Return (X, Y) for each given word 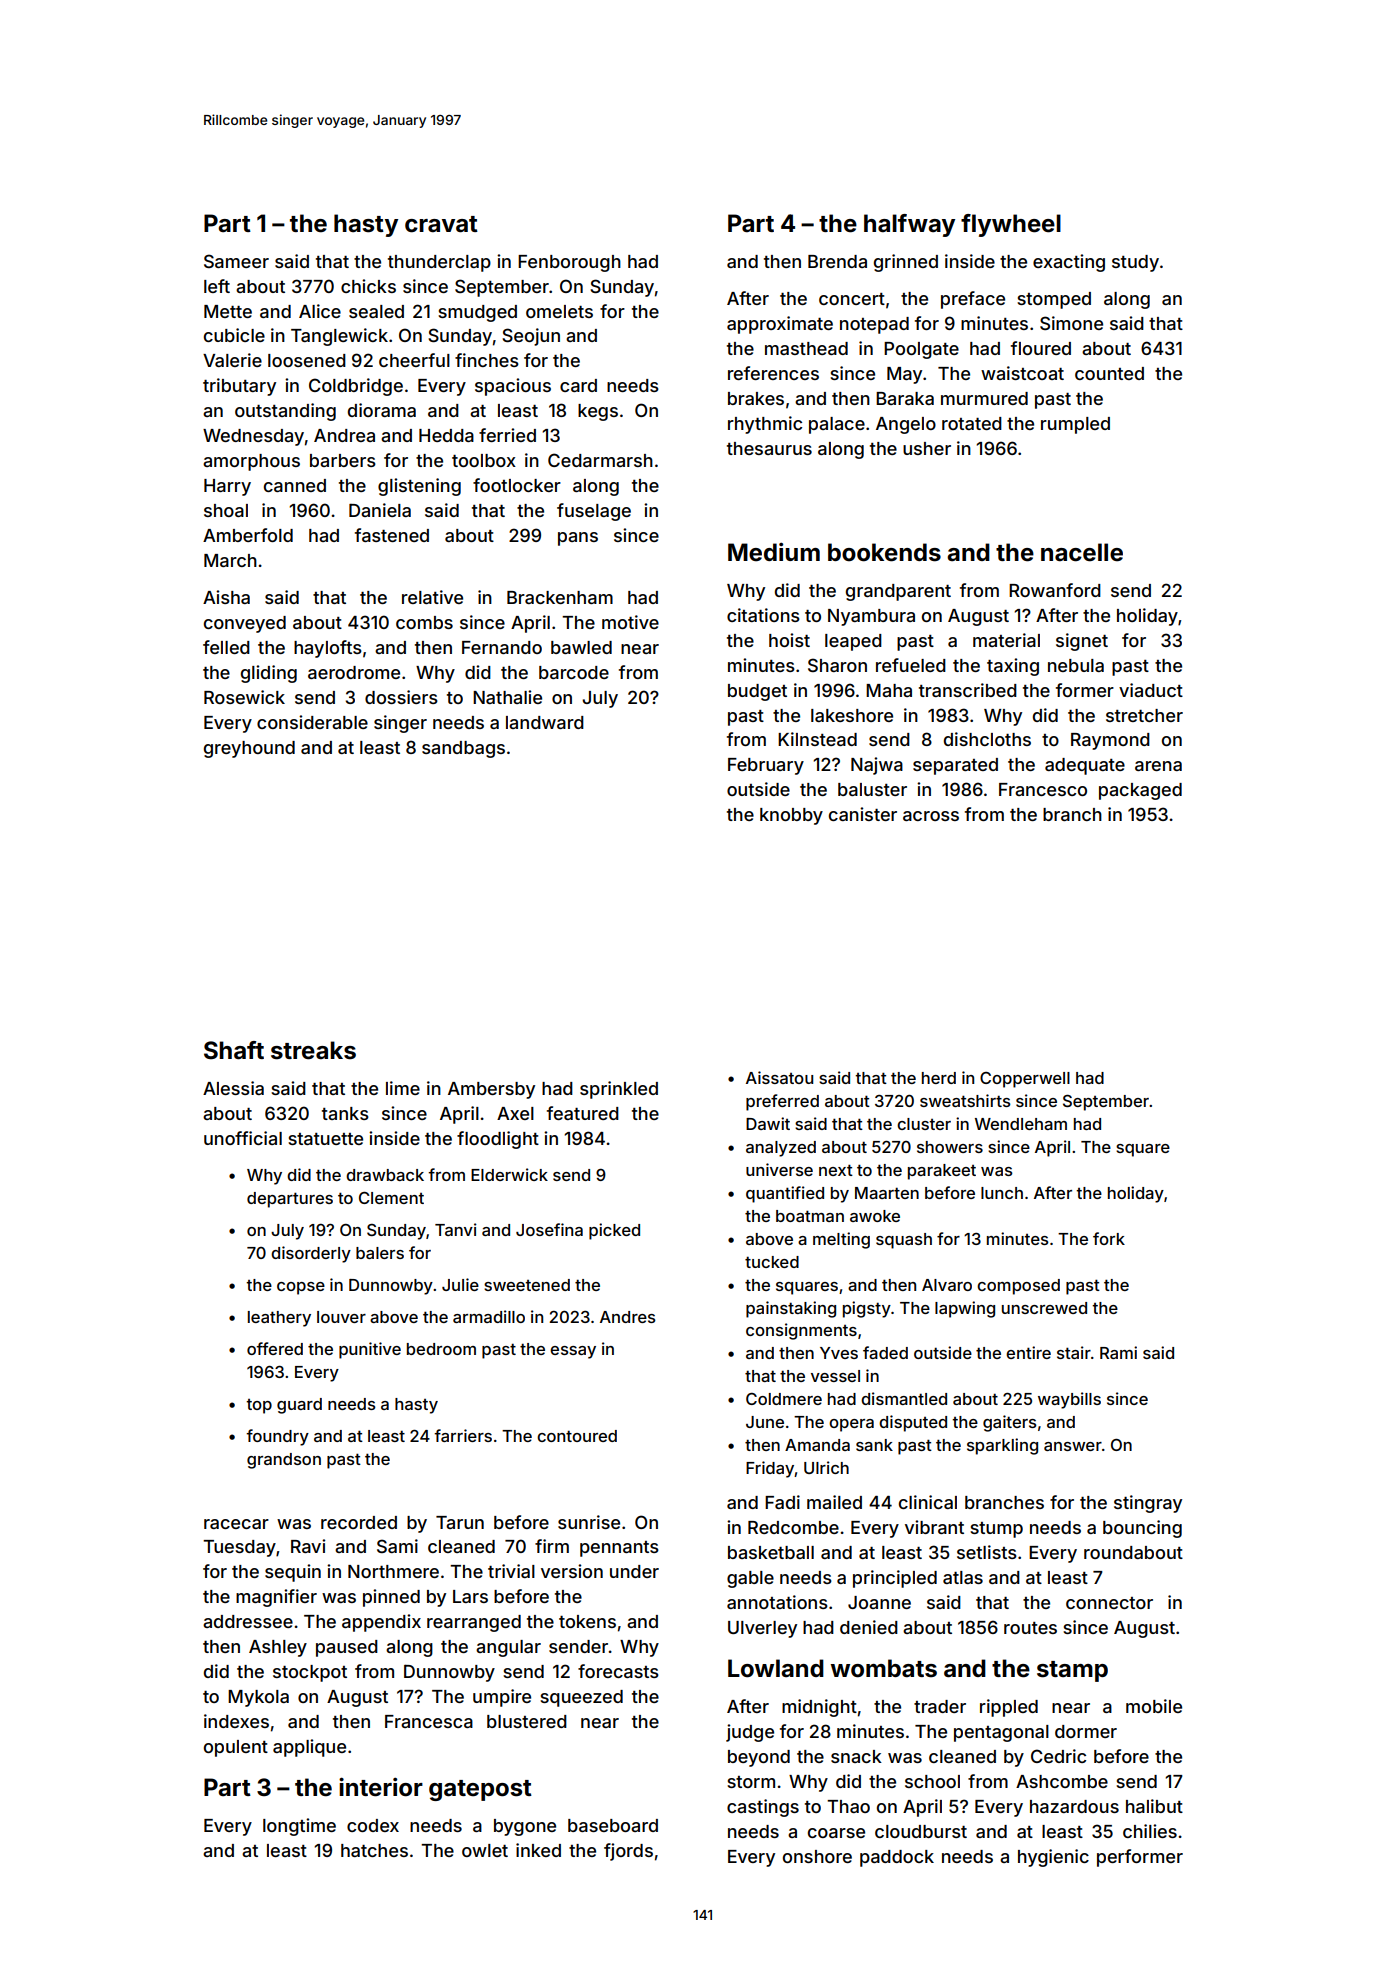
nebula (1076, 665)
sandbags (463, 749)
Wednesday (253, 437)
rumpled (1075, 425)
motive (630, 622)
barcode (574, 672)
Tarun (460, 1522)
